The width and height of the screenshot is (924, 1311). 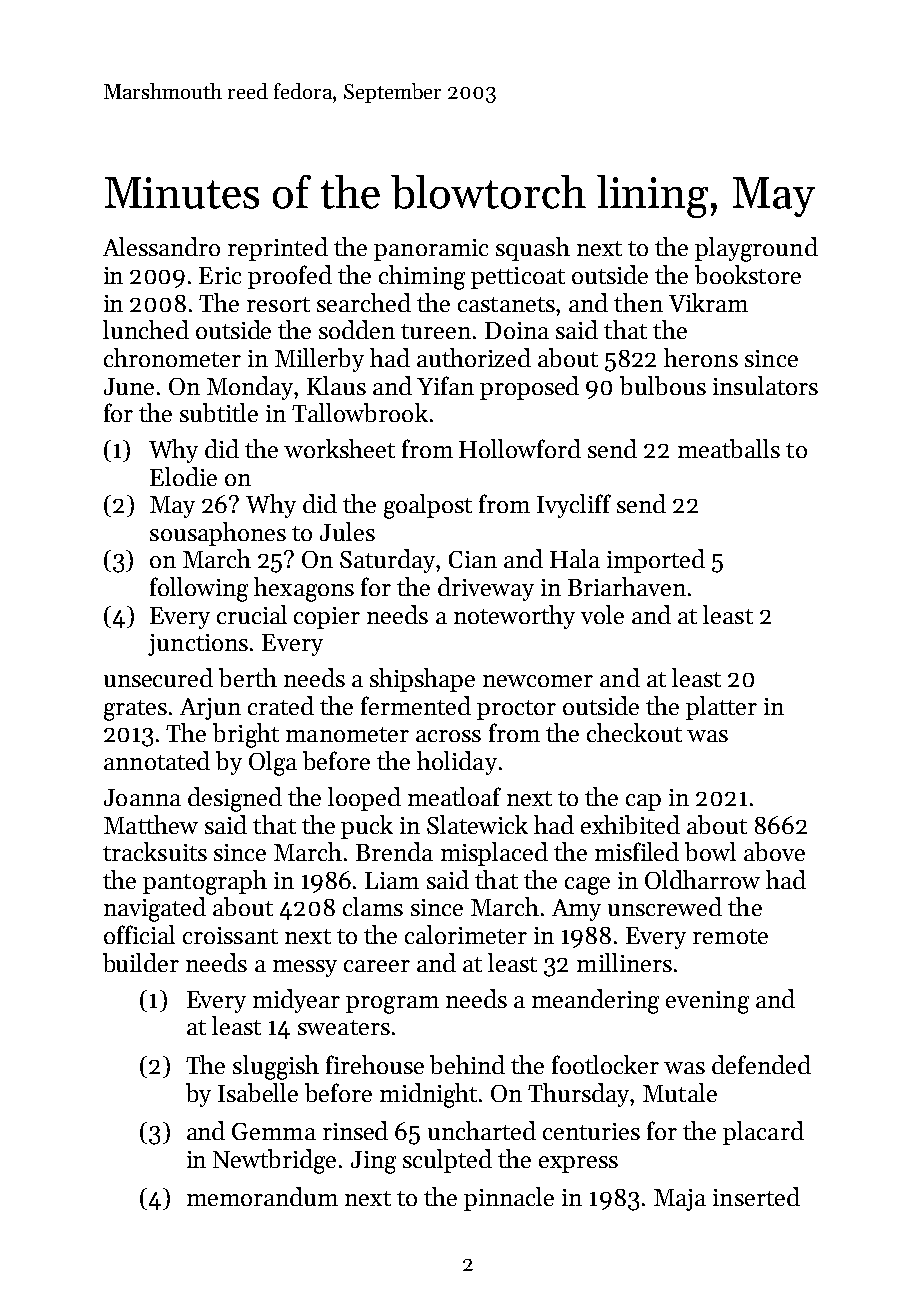 What do you see at coordinates (457, 763) in the screenshot?
I see `holiday` at bounding box center [457, 763].
